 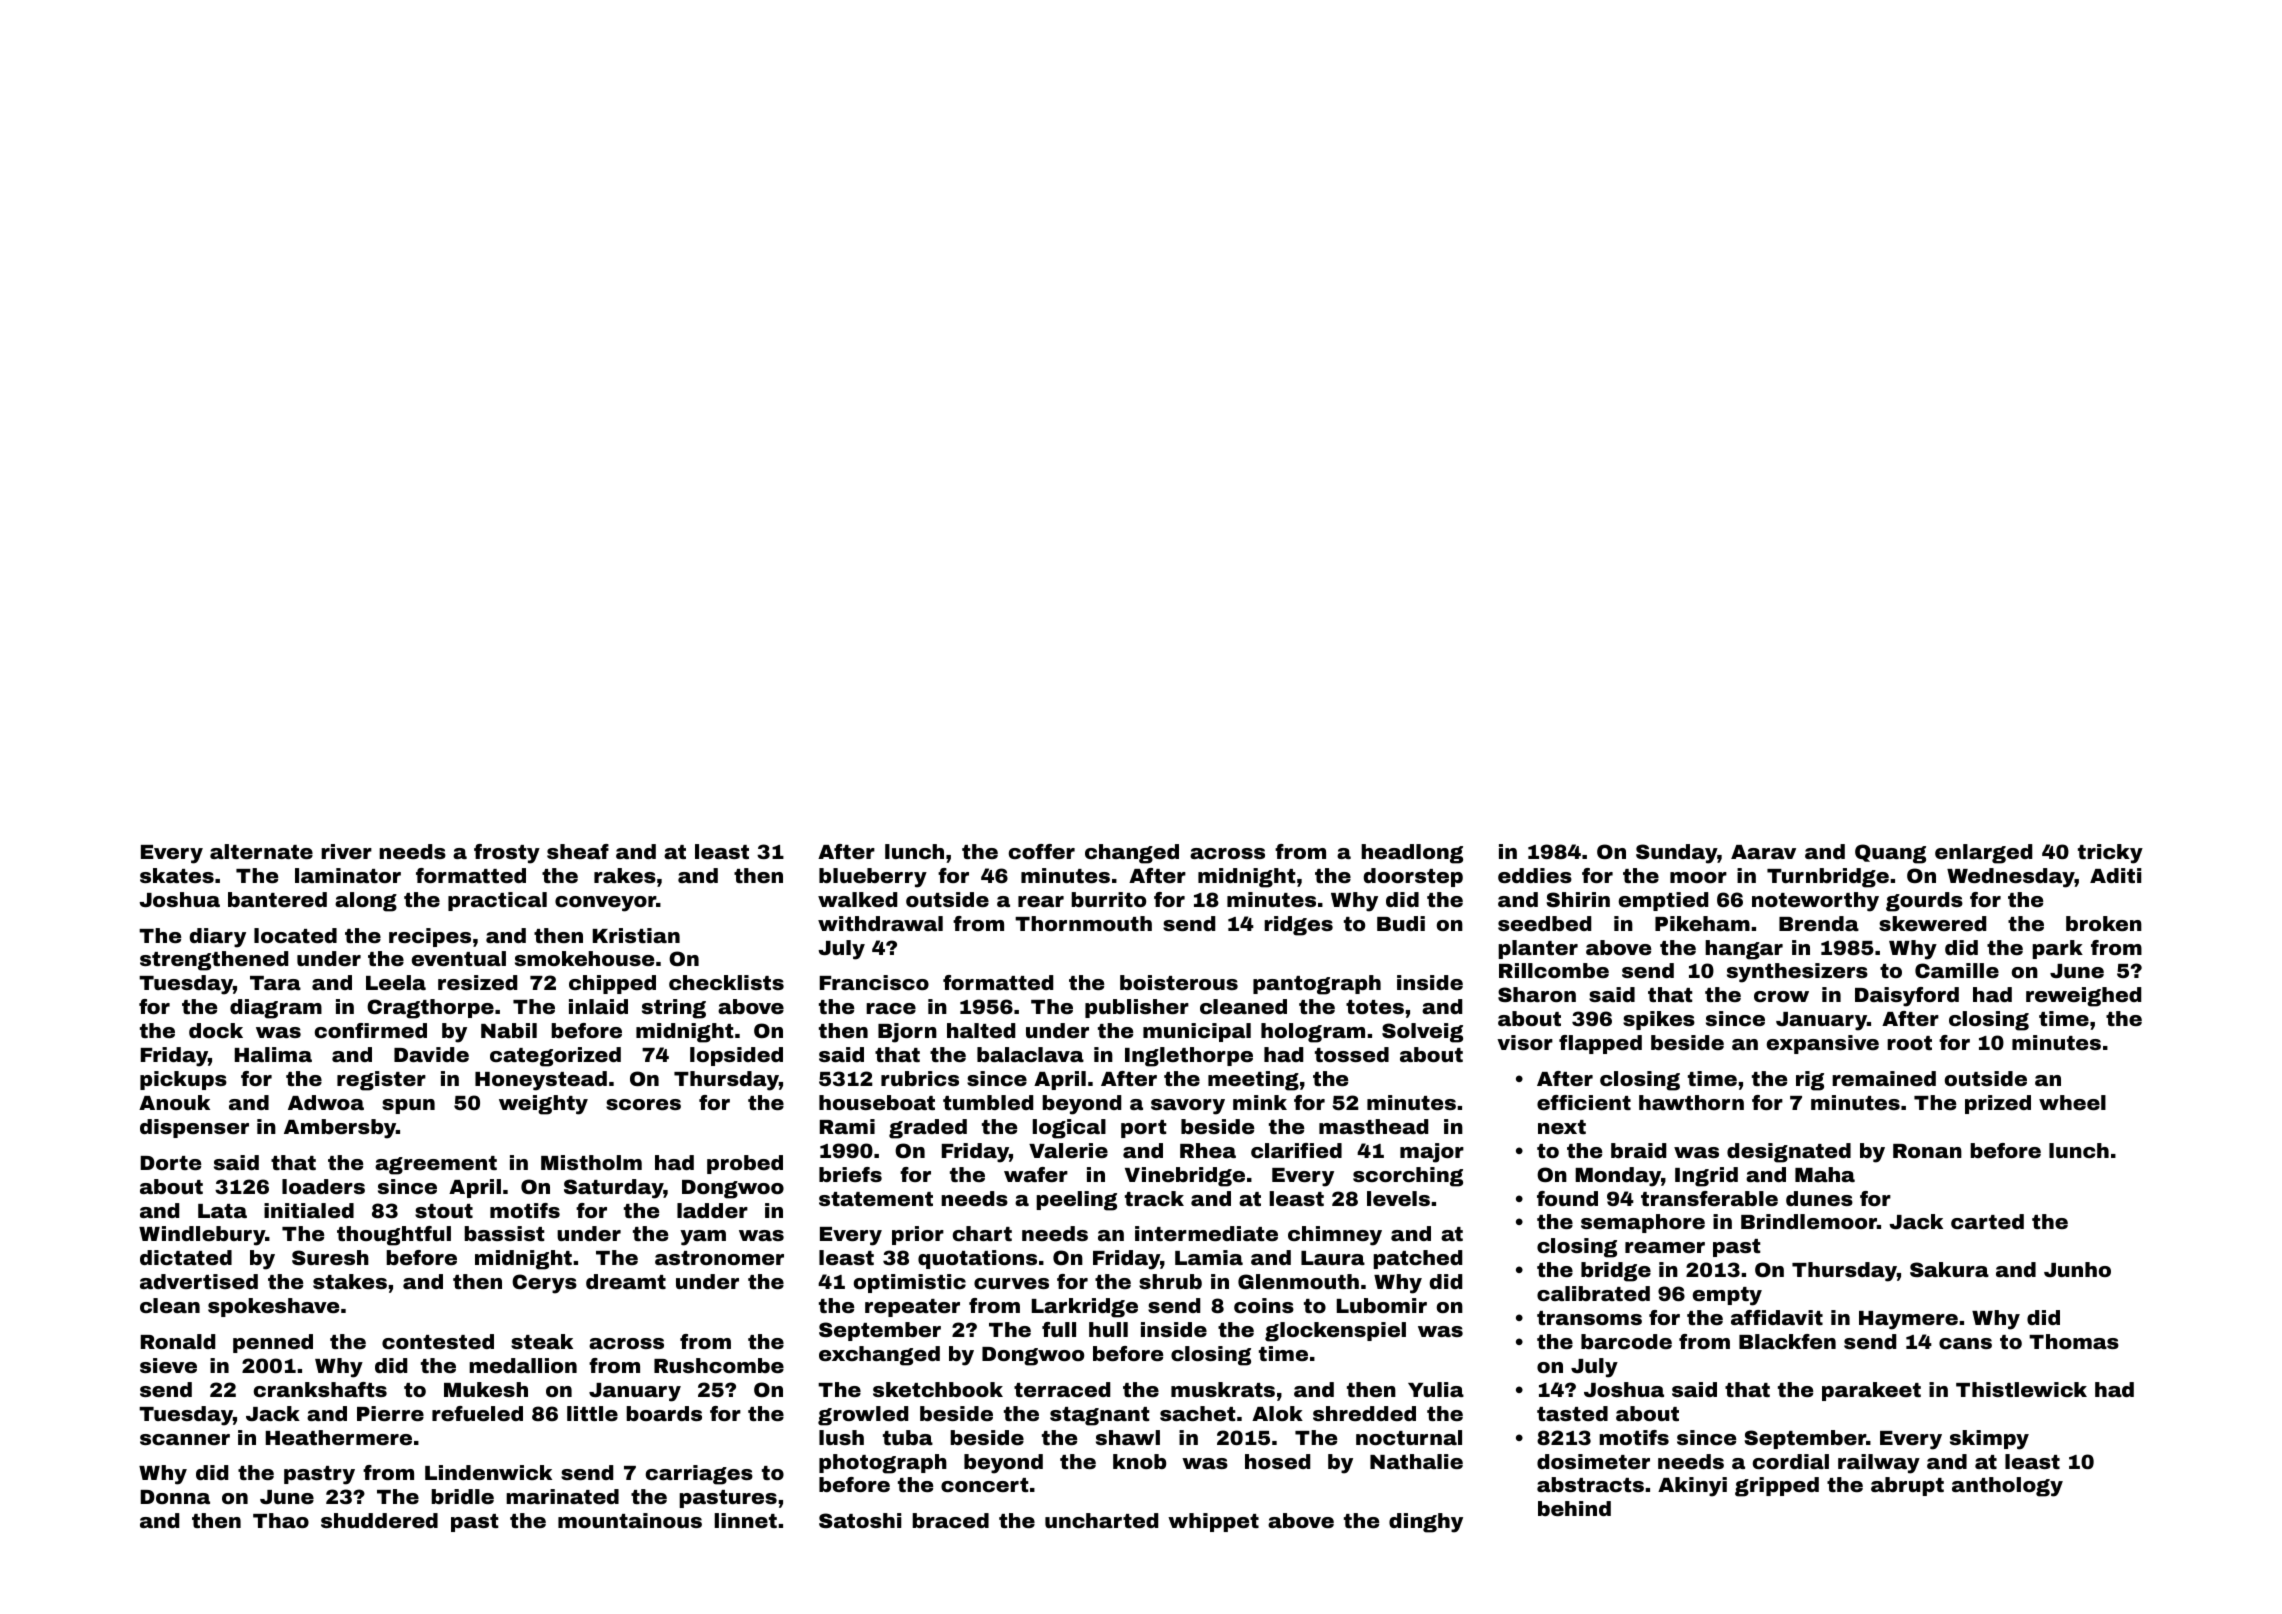 What do you see at coordinates (1042, 851) in the page?
I see `coffer` at bounding box center [1042, 851].
